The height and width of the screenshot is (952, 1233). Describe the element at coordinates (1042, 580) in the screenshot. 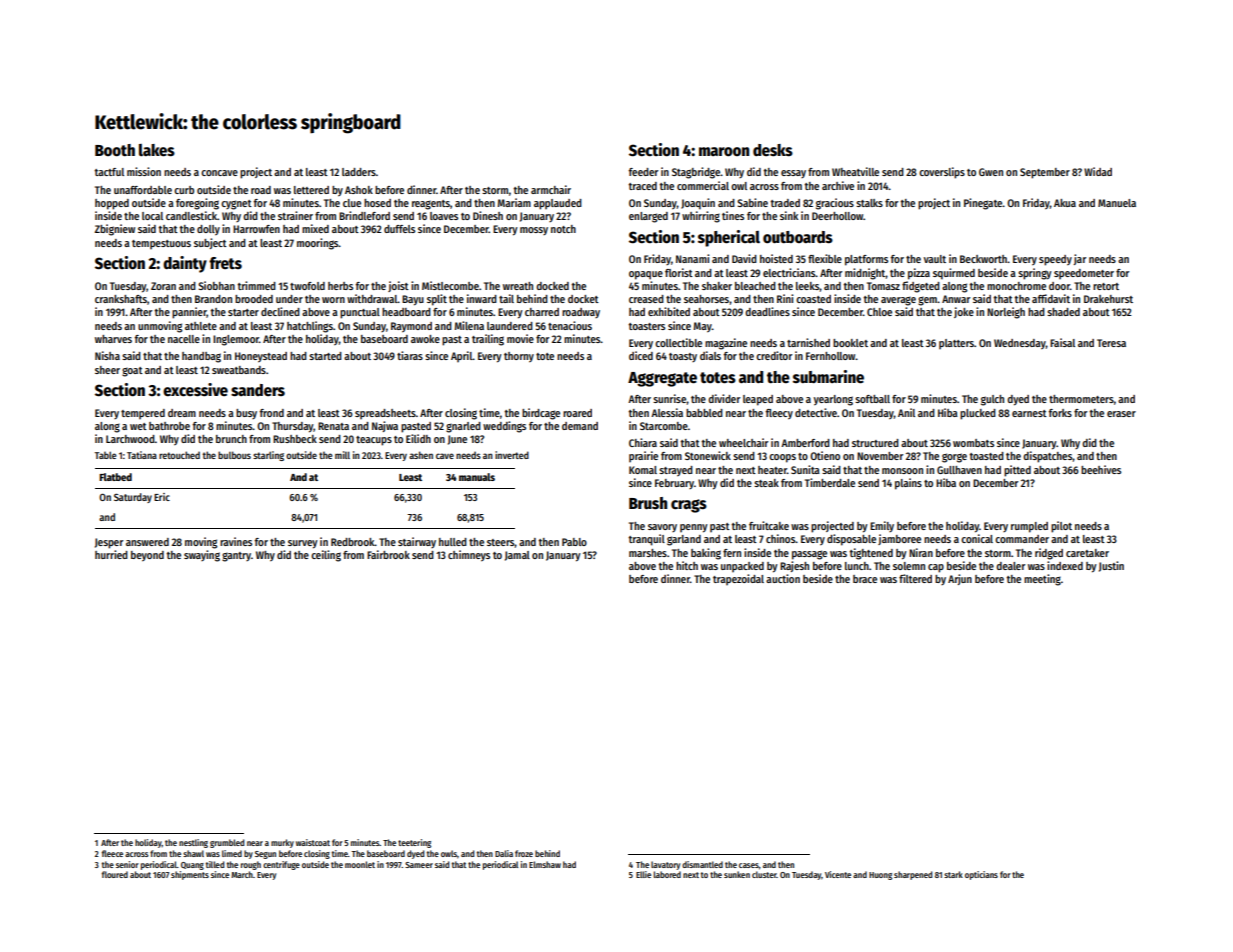

I see `meeting` at that location.
